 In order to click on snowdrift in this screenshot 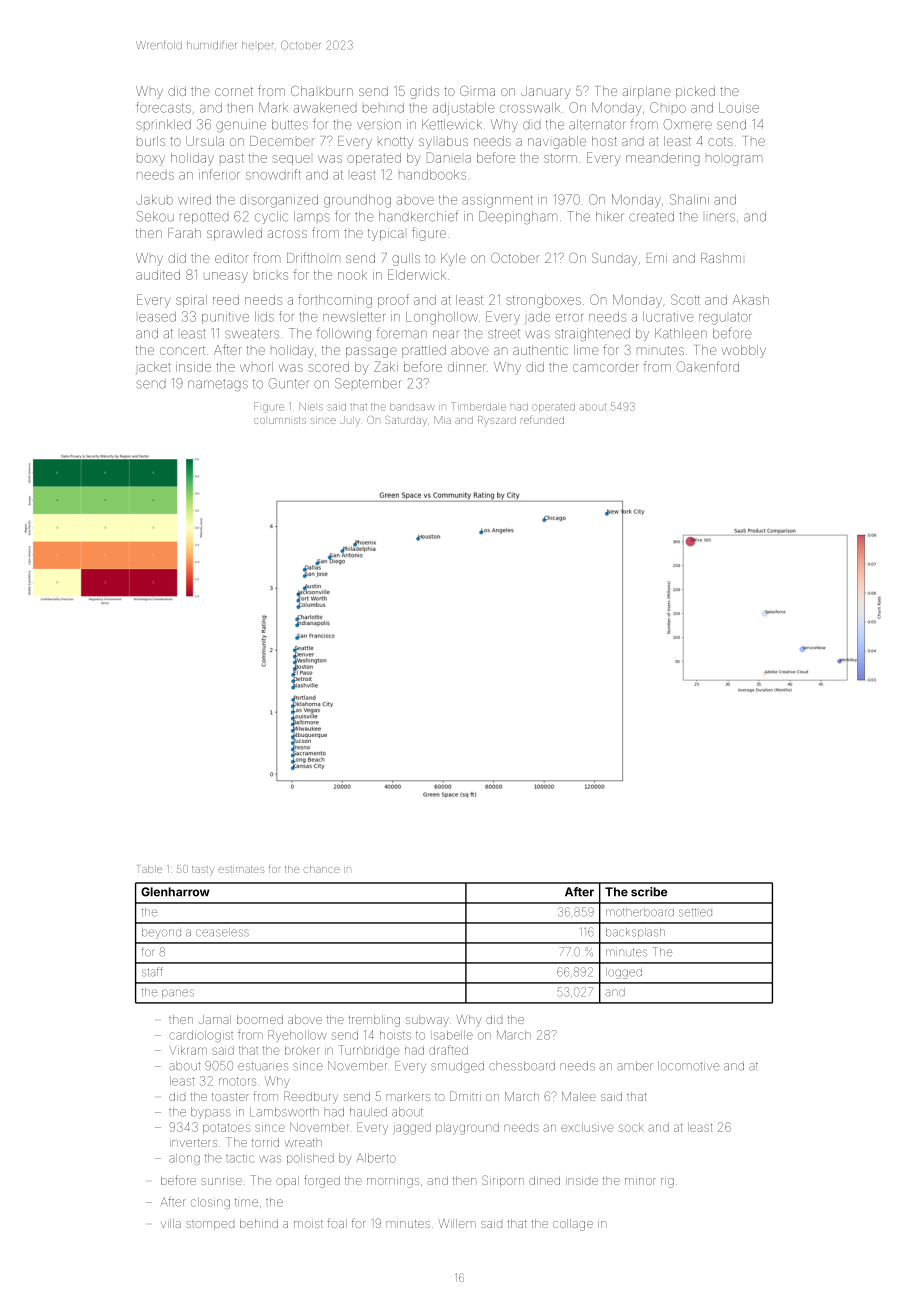, I will do `click(273, 174)`.
